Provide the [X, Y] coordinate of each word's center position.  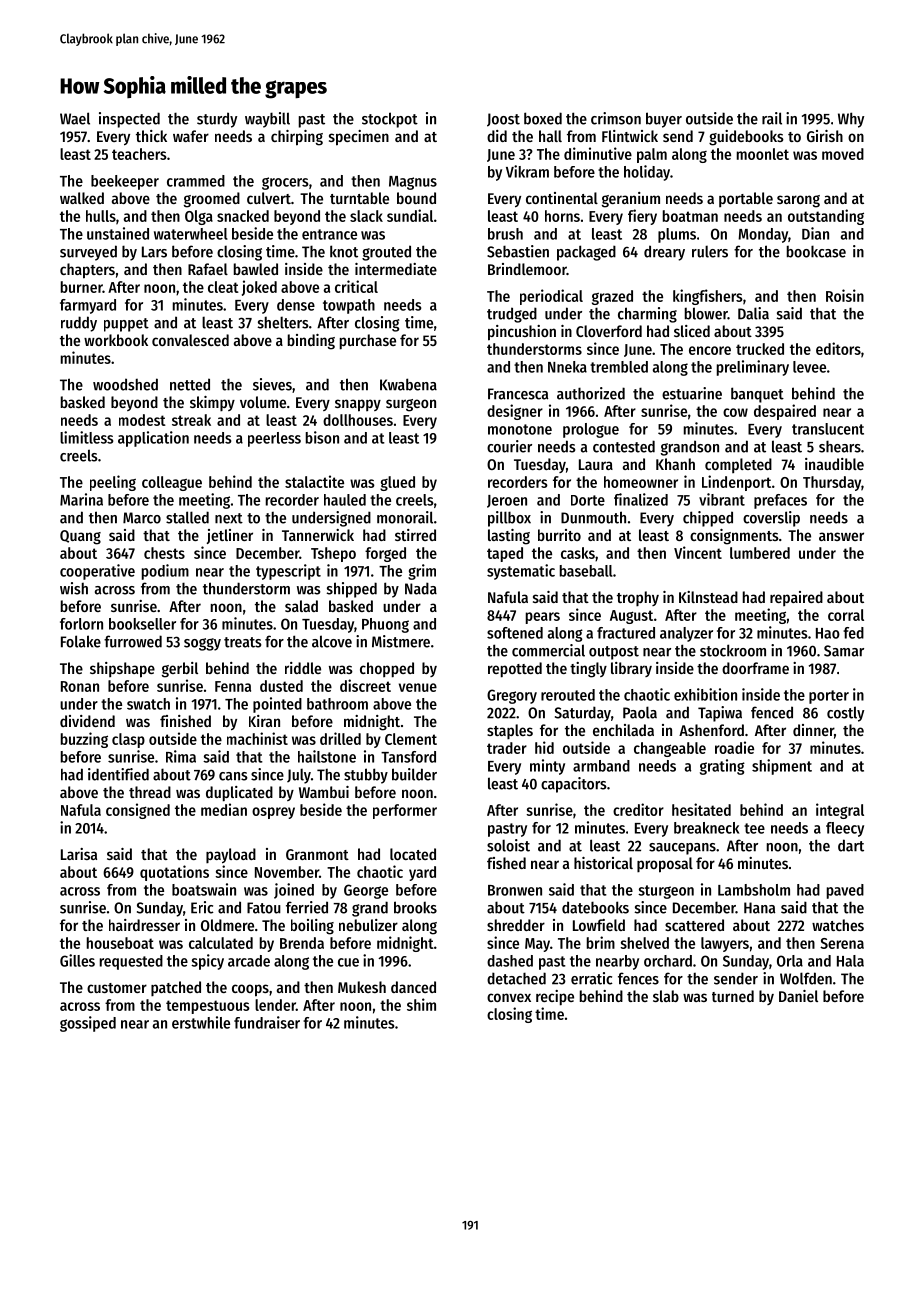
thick [151, 136]
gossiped [88, 1024]
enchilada [623, 730]
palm [652, 155]
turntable [359, 198]
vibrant [722, 499]
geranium [631, 200]
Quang [80, 537]
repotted [515, 670]
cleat [223, 287]
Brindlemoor [527, 269]
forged [385, 554]
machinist [257, 738]
